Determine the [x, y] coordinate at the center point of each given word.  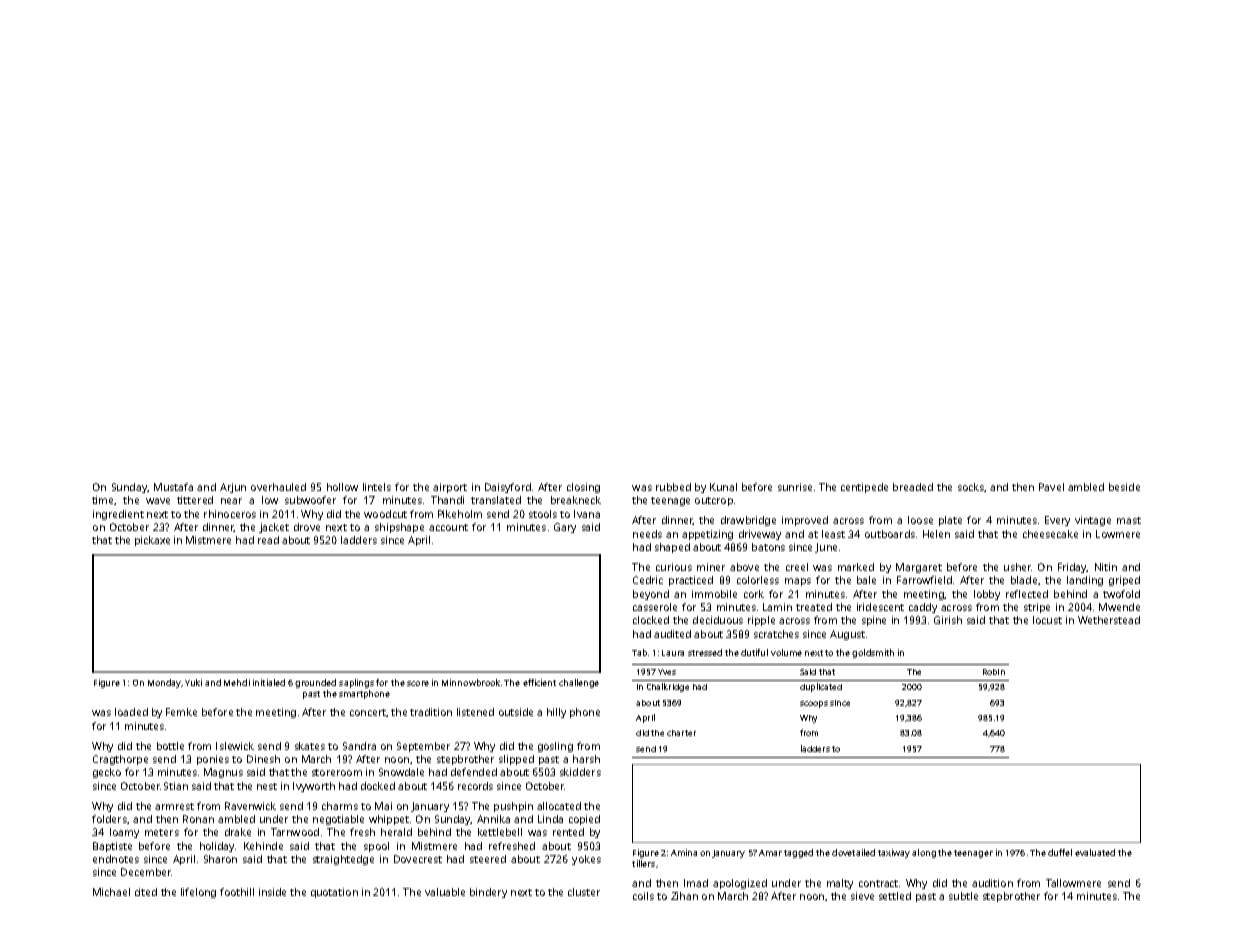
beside [1124, 487]
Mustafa [173, 487]
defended [474, 772]
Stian [176, 786]
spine [874, 621]
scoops [814, 704]
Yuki [193, 682]
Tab [639, 652]
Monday [164, 683]
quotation [334, 893]
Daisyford [508, 488]
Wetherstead [1109, 620]
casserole [655, 607]
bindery [488, 893]
